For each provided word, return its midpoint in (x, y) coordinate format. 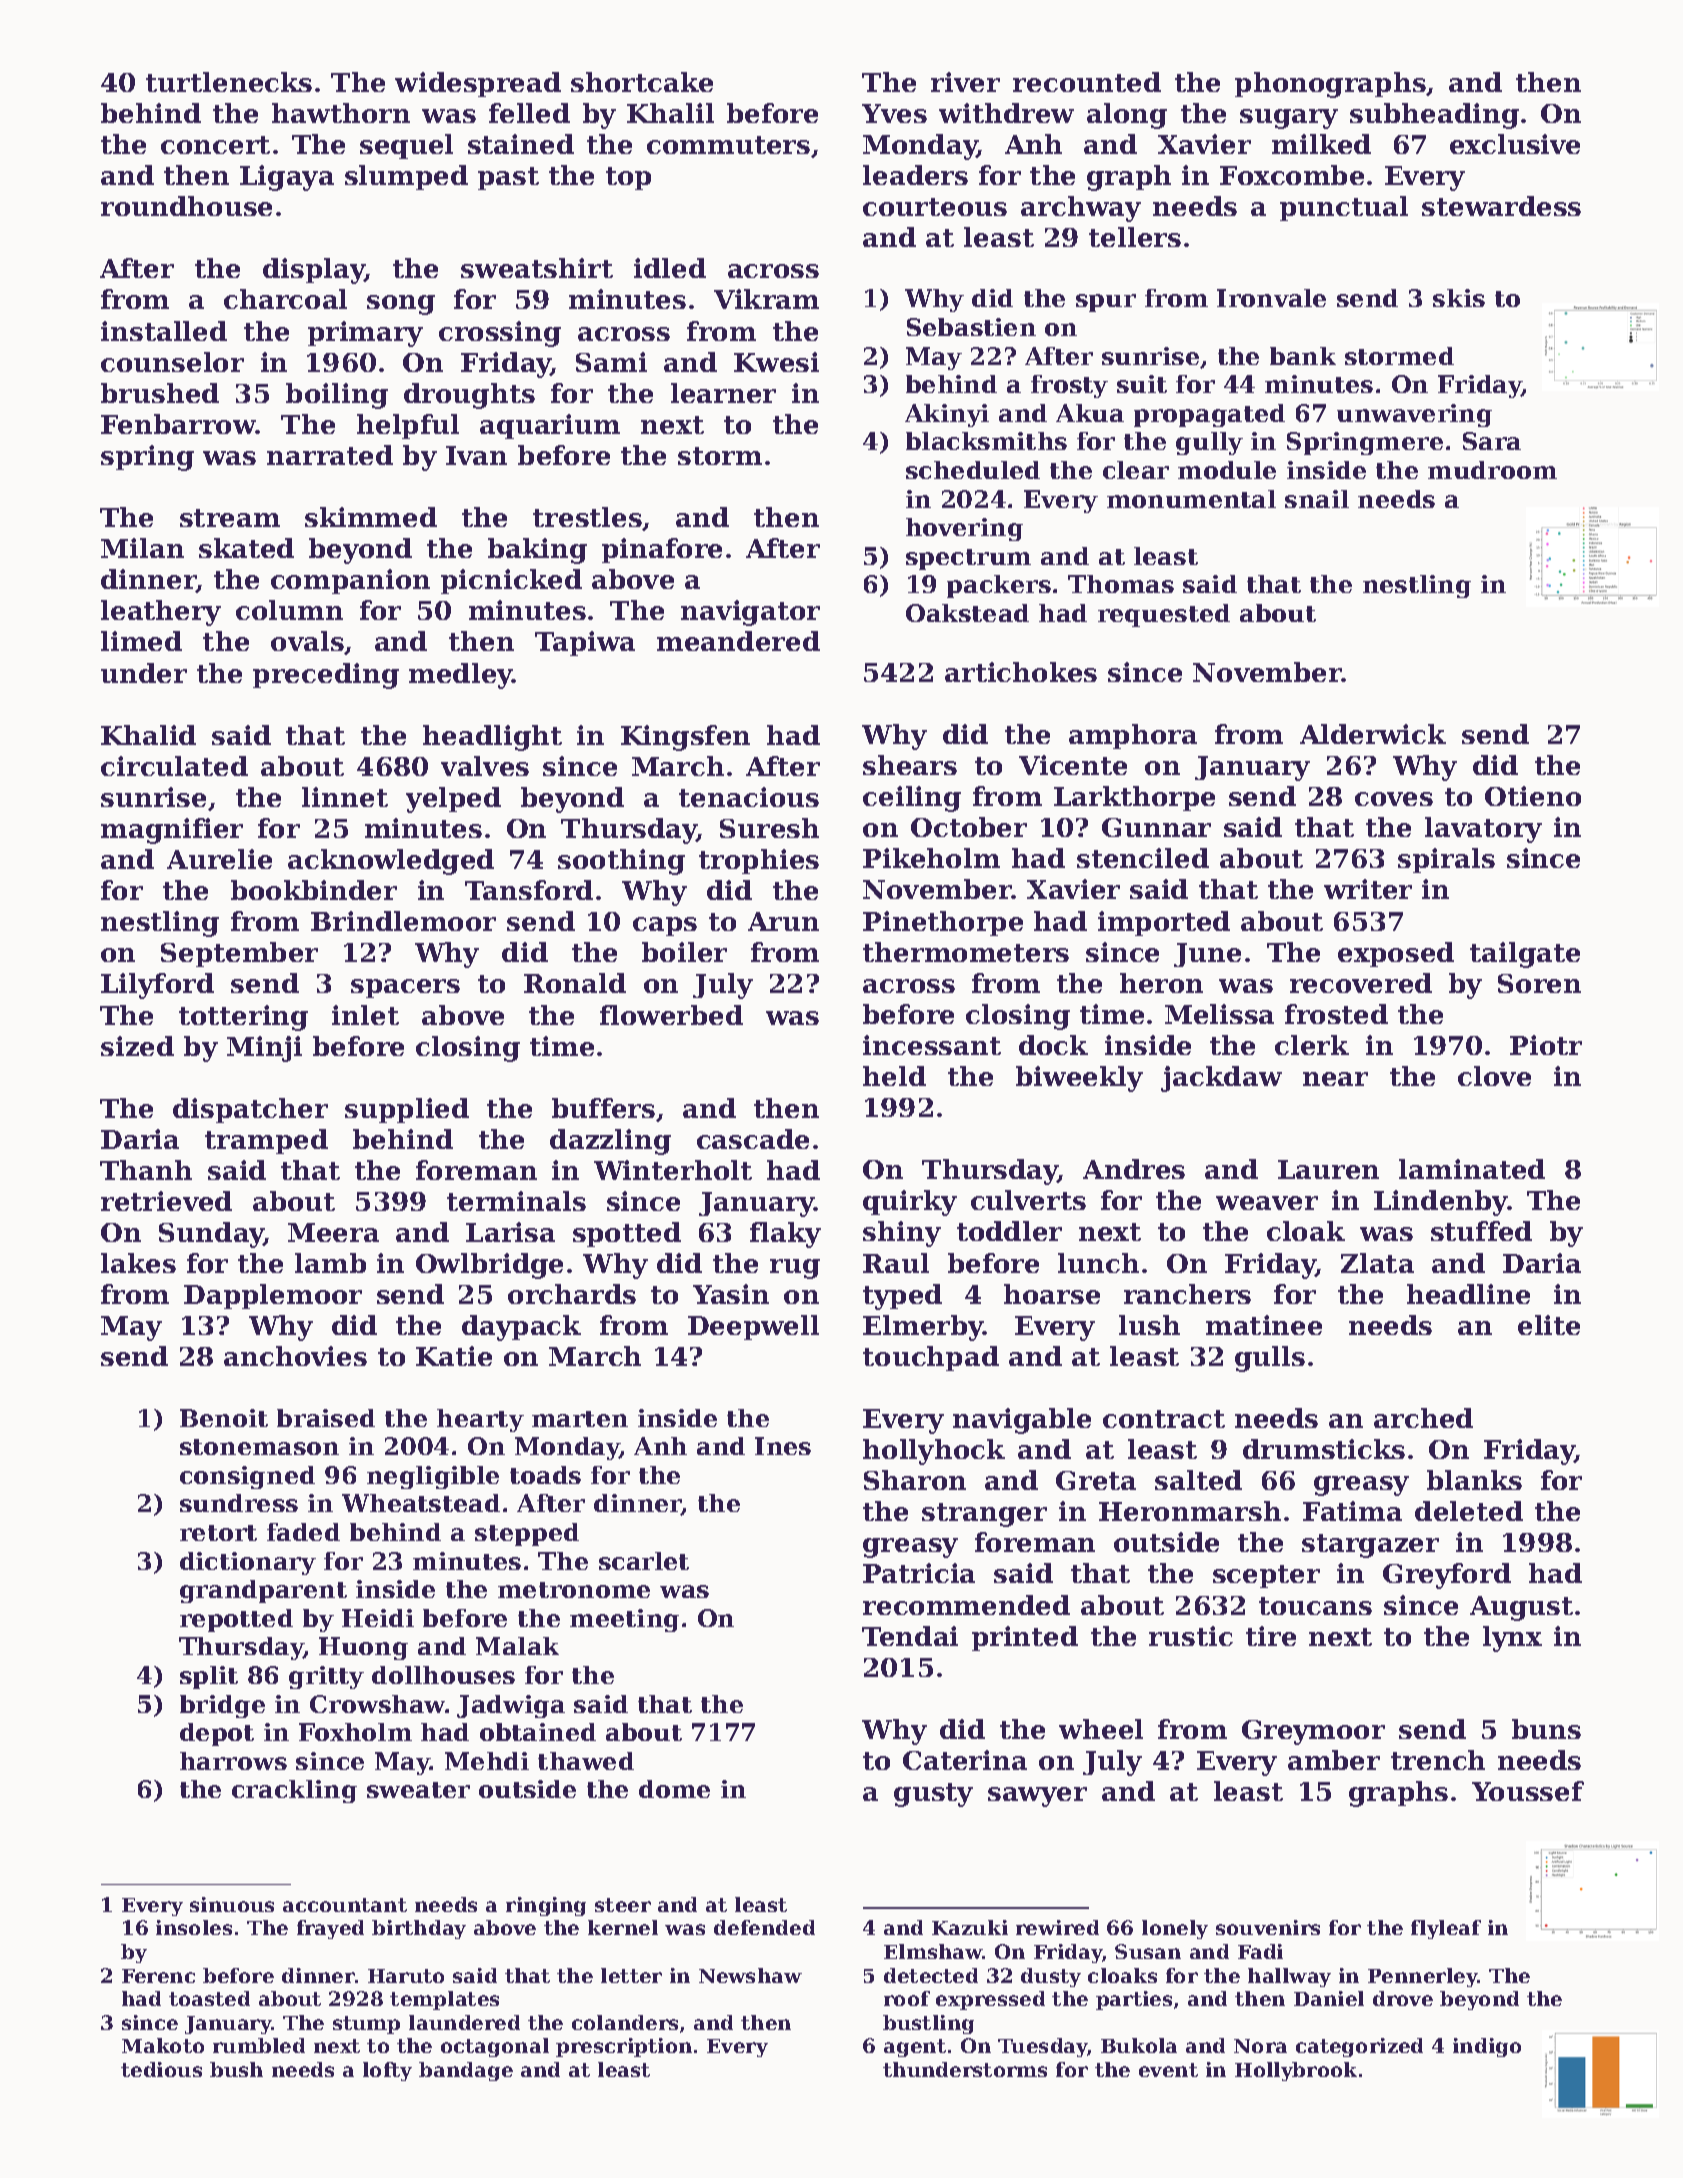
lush (1149, 1325)
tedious (161, 2069)
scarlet (644, 1561)
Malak (517, 1646)
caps (665, 926)
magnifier (172, 831)
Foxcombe (1292, 175)
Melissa (1219, 1014)
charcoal (285, 299)
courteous (935, 207)
